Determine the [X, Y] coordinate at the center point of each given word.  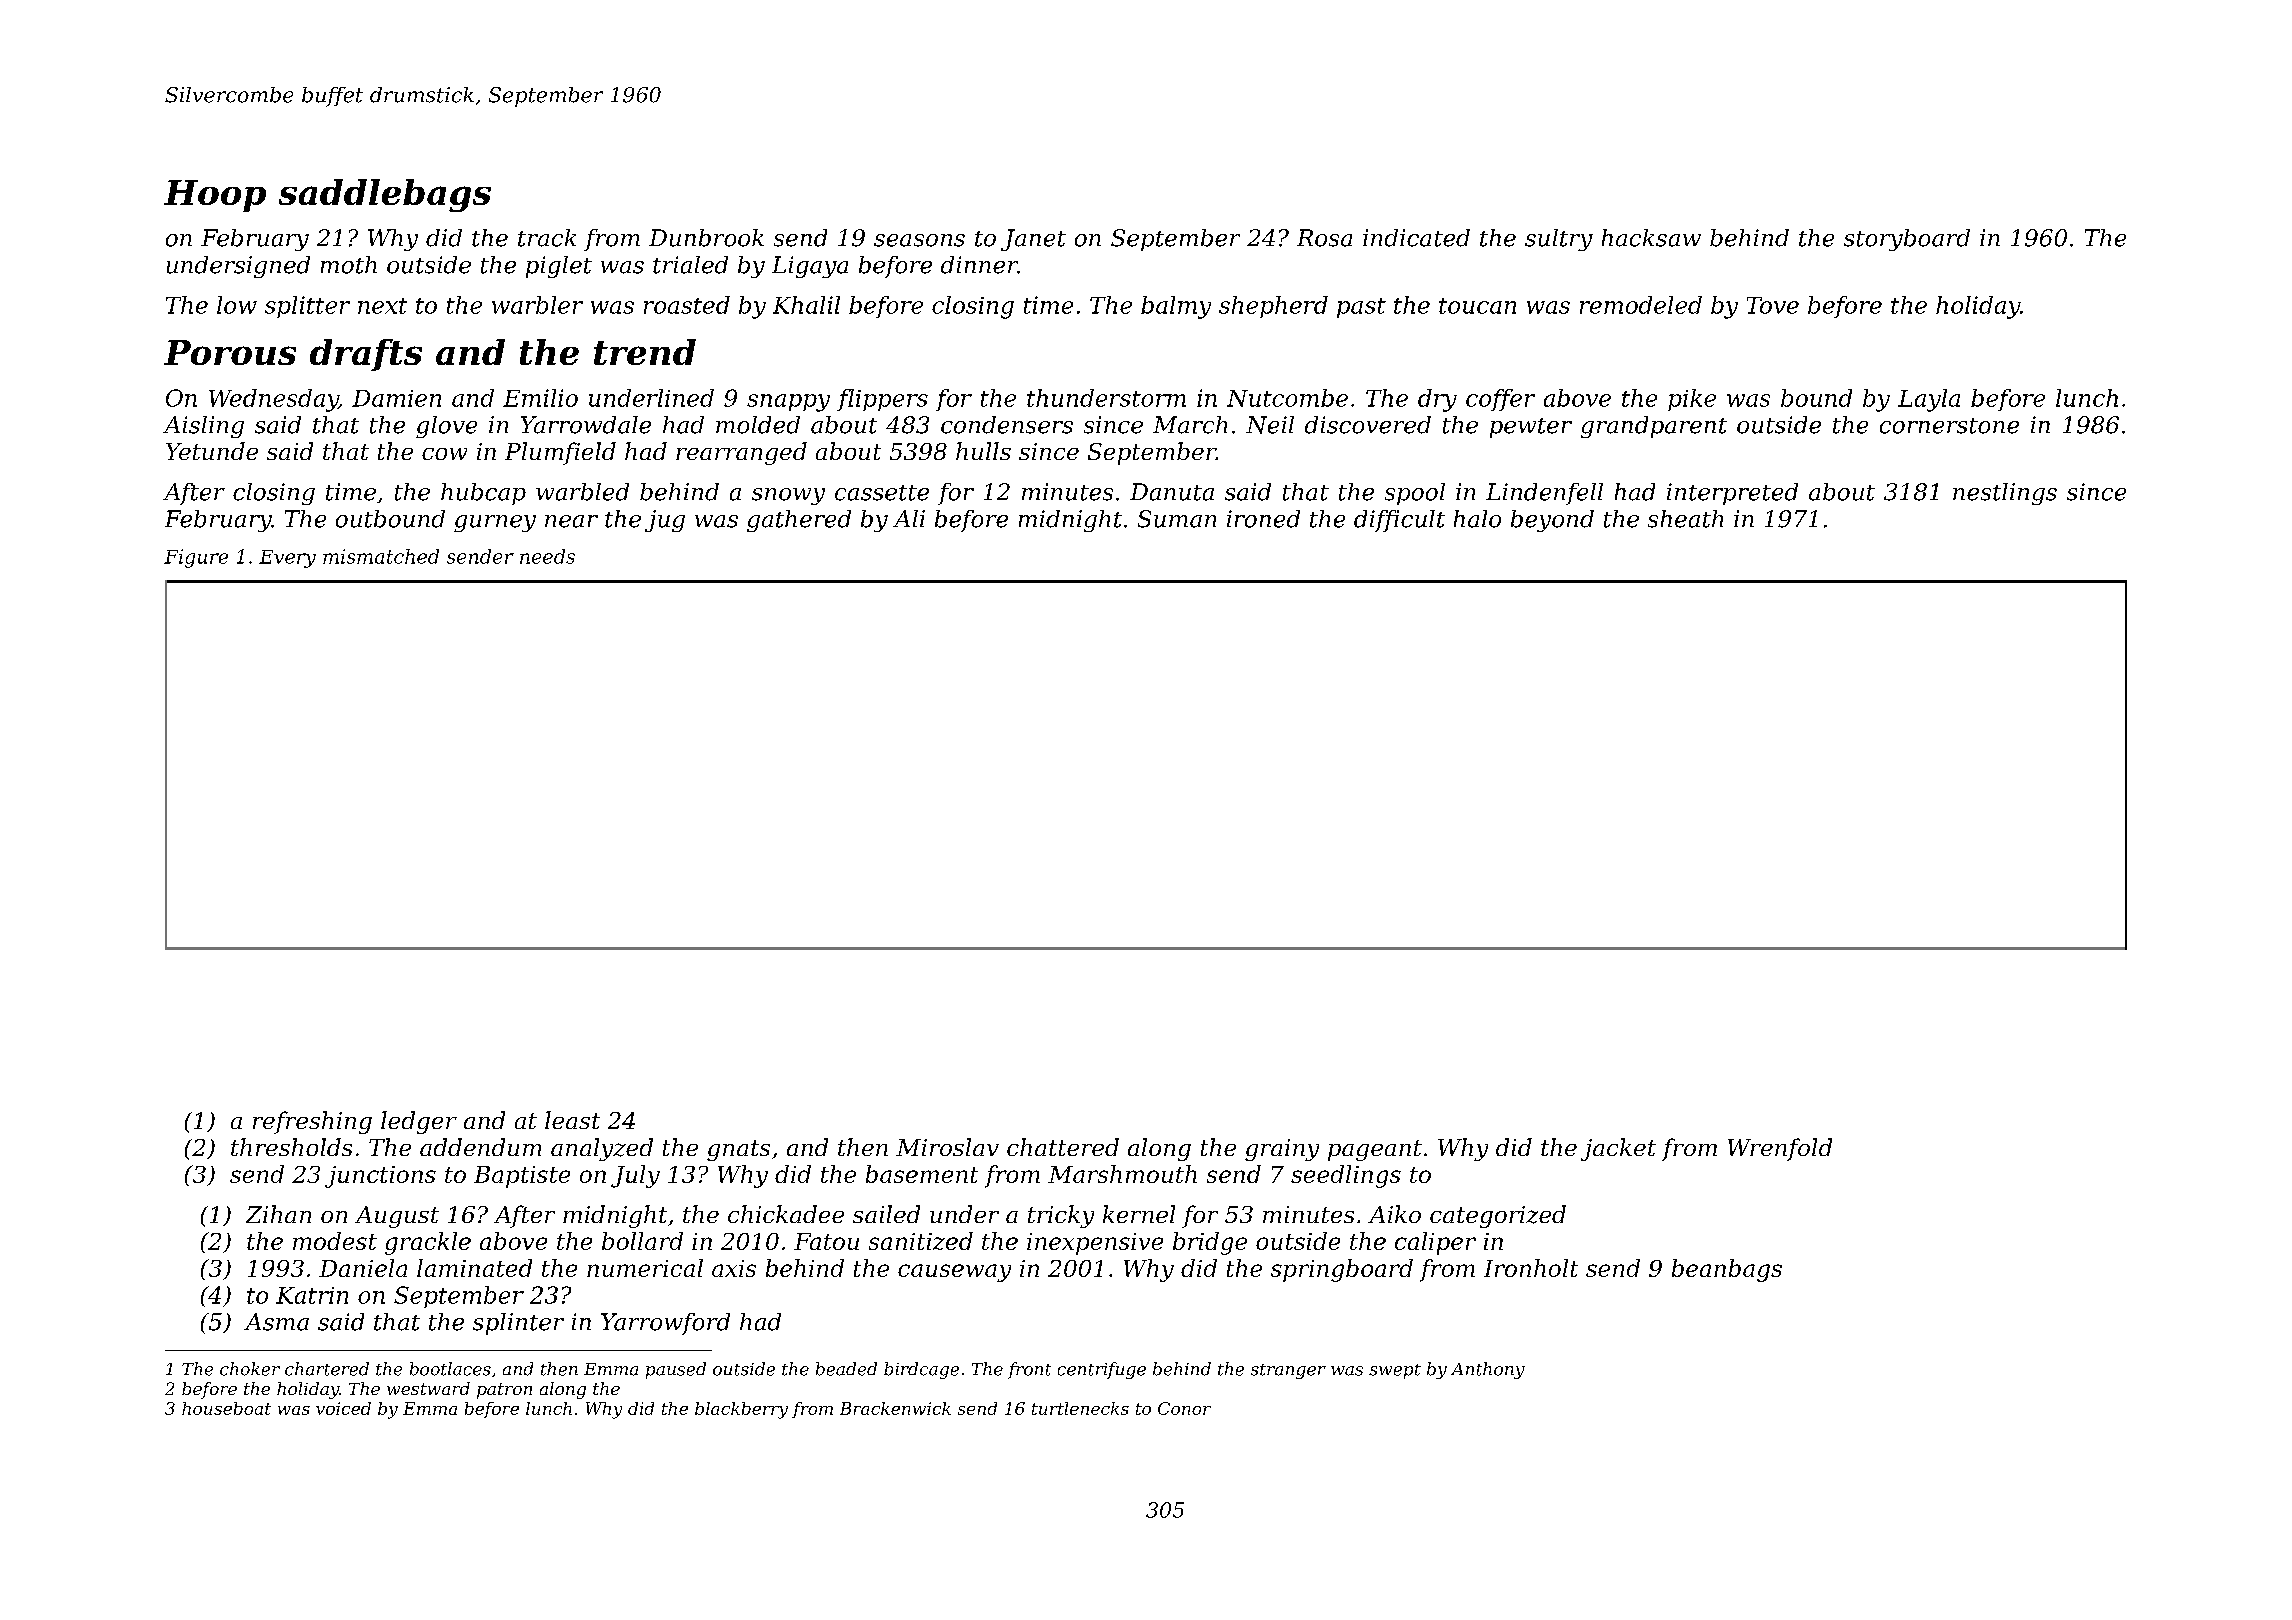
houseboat [226, 1408]
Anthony [1488, 1370]
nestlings [2005, 494]
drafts [366, 355]
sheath [1685, 519]
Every [287, 559]
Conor [1184, 1408]
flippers [882, 400]
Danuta [1172, 492]
